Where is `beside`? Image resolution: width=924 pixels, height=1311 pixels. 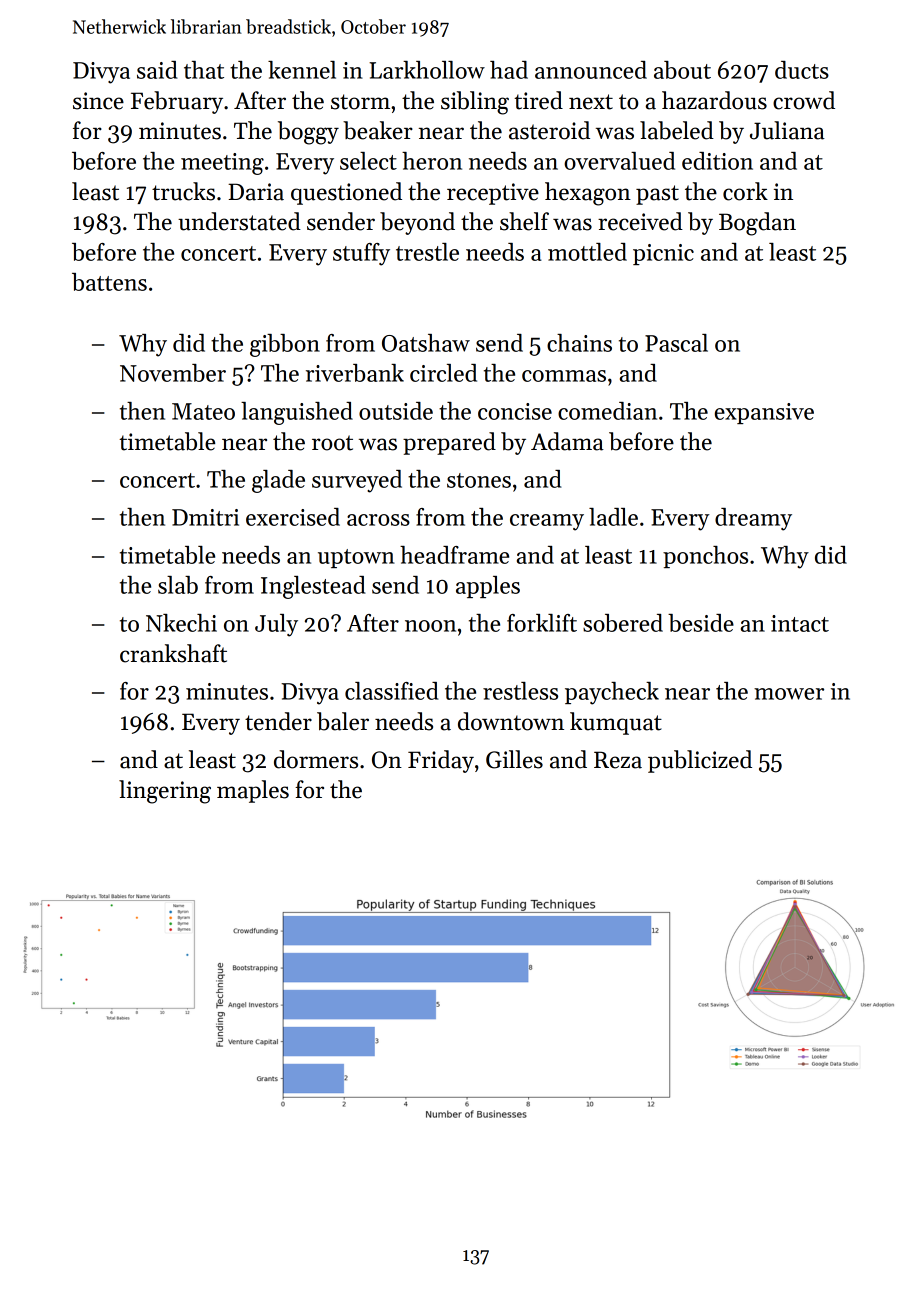 beside is located at coordinates (701, 623).
